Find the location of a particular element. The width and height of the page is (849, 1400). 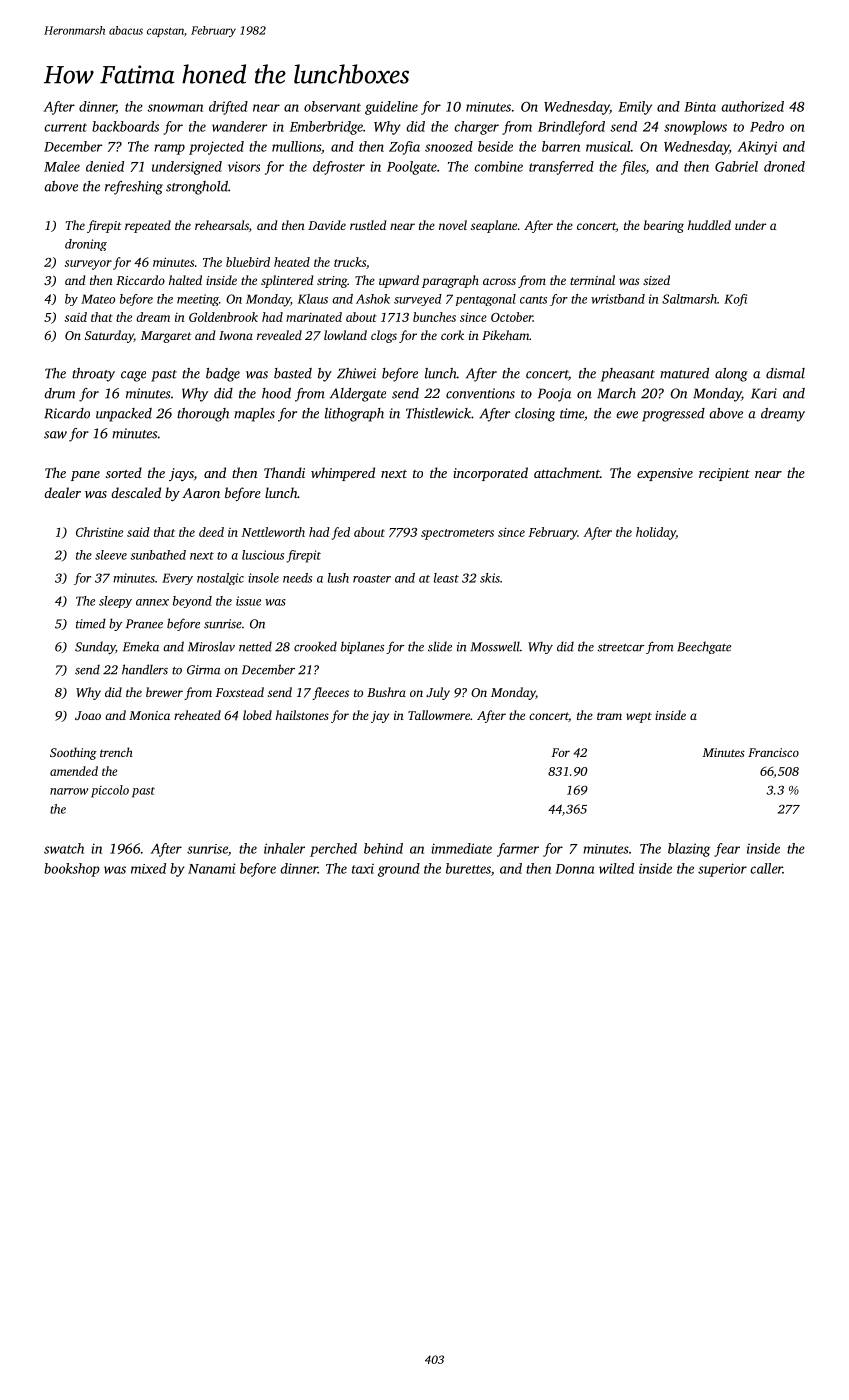

wept is located at coordinates (639, 717).
